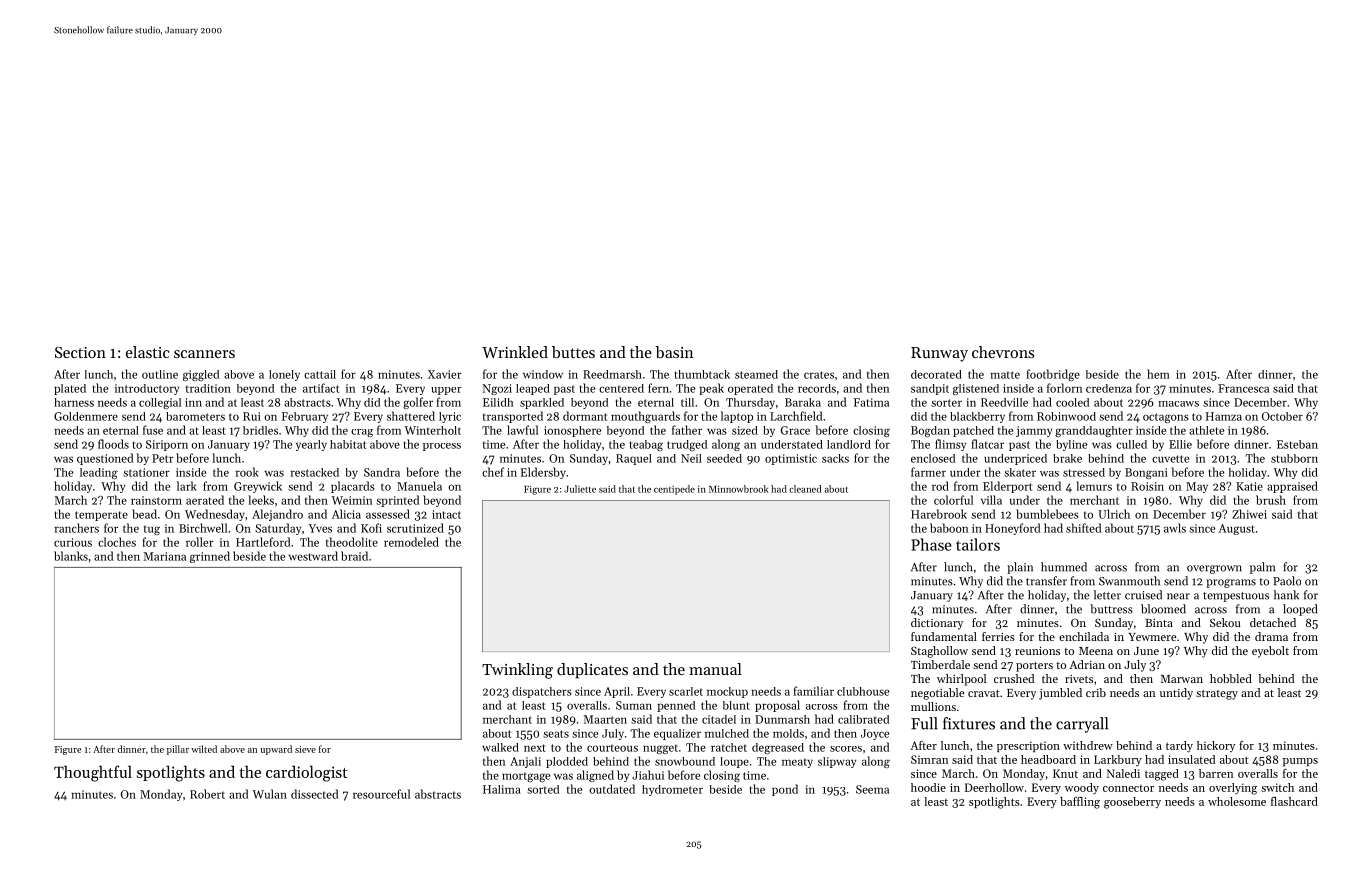  What do you see at coordinates (411, 542) in the screenshot?
I see `remodeled` at bounding box center [411, 542].
